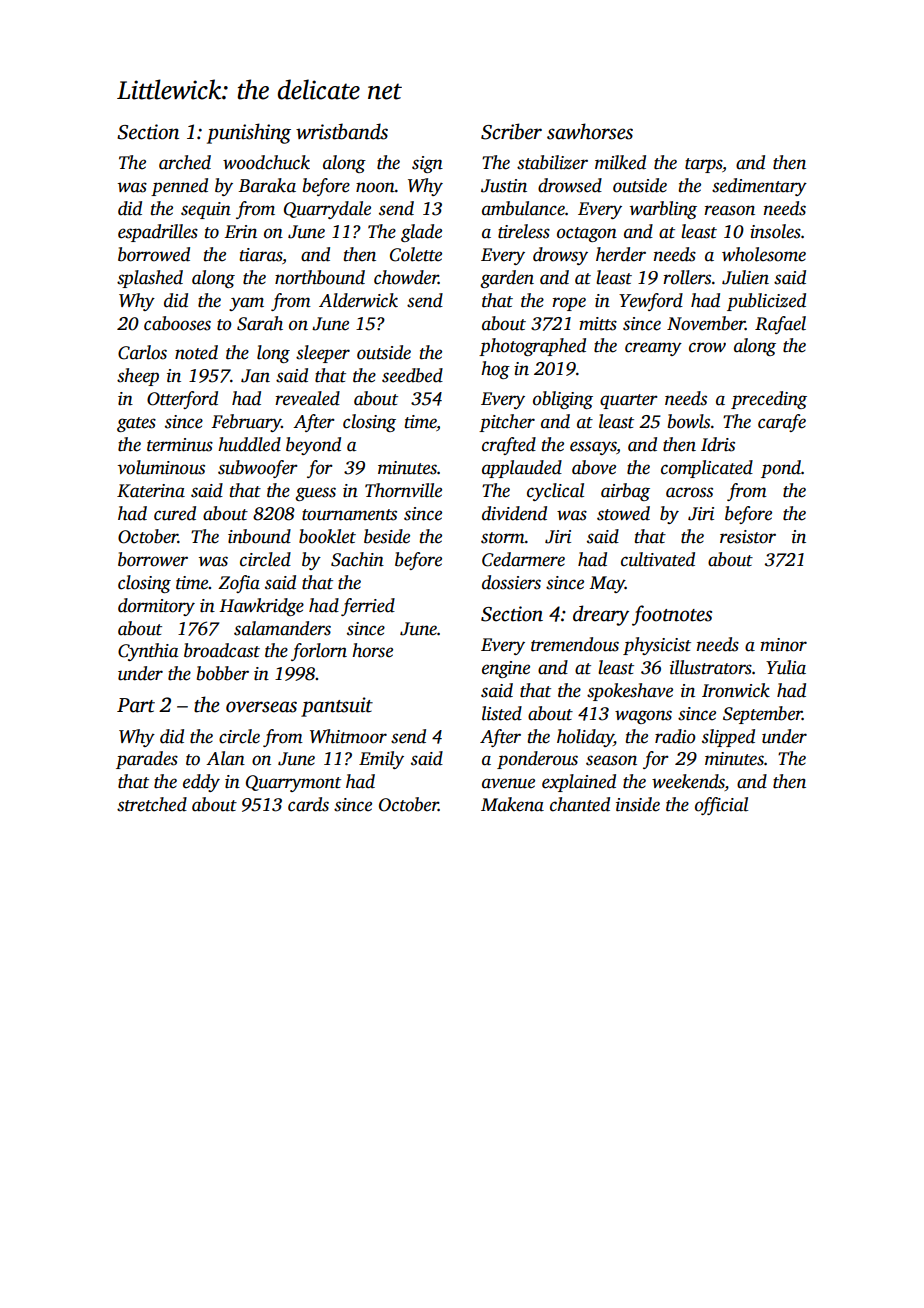 Image resolution: width=924 pixels, height=1308 pixels. What do you see at coordinates (594, 467) in the page?
I see `above` at bounding box center [594, 467].
